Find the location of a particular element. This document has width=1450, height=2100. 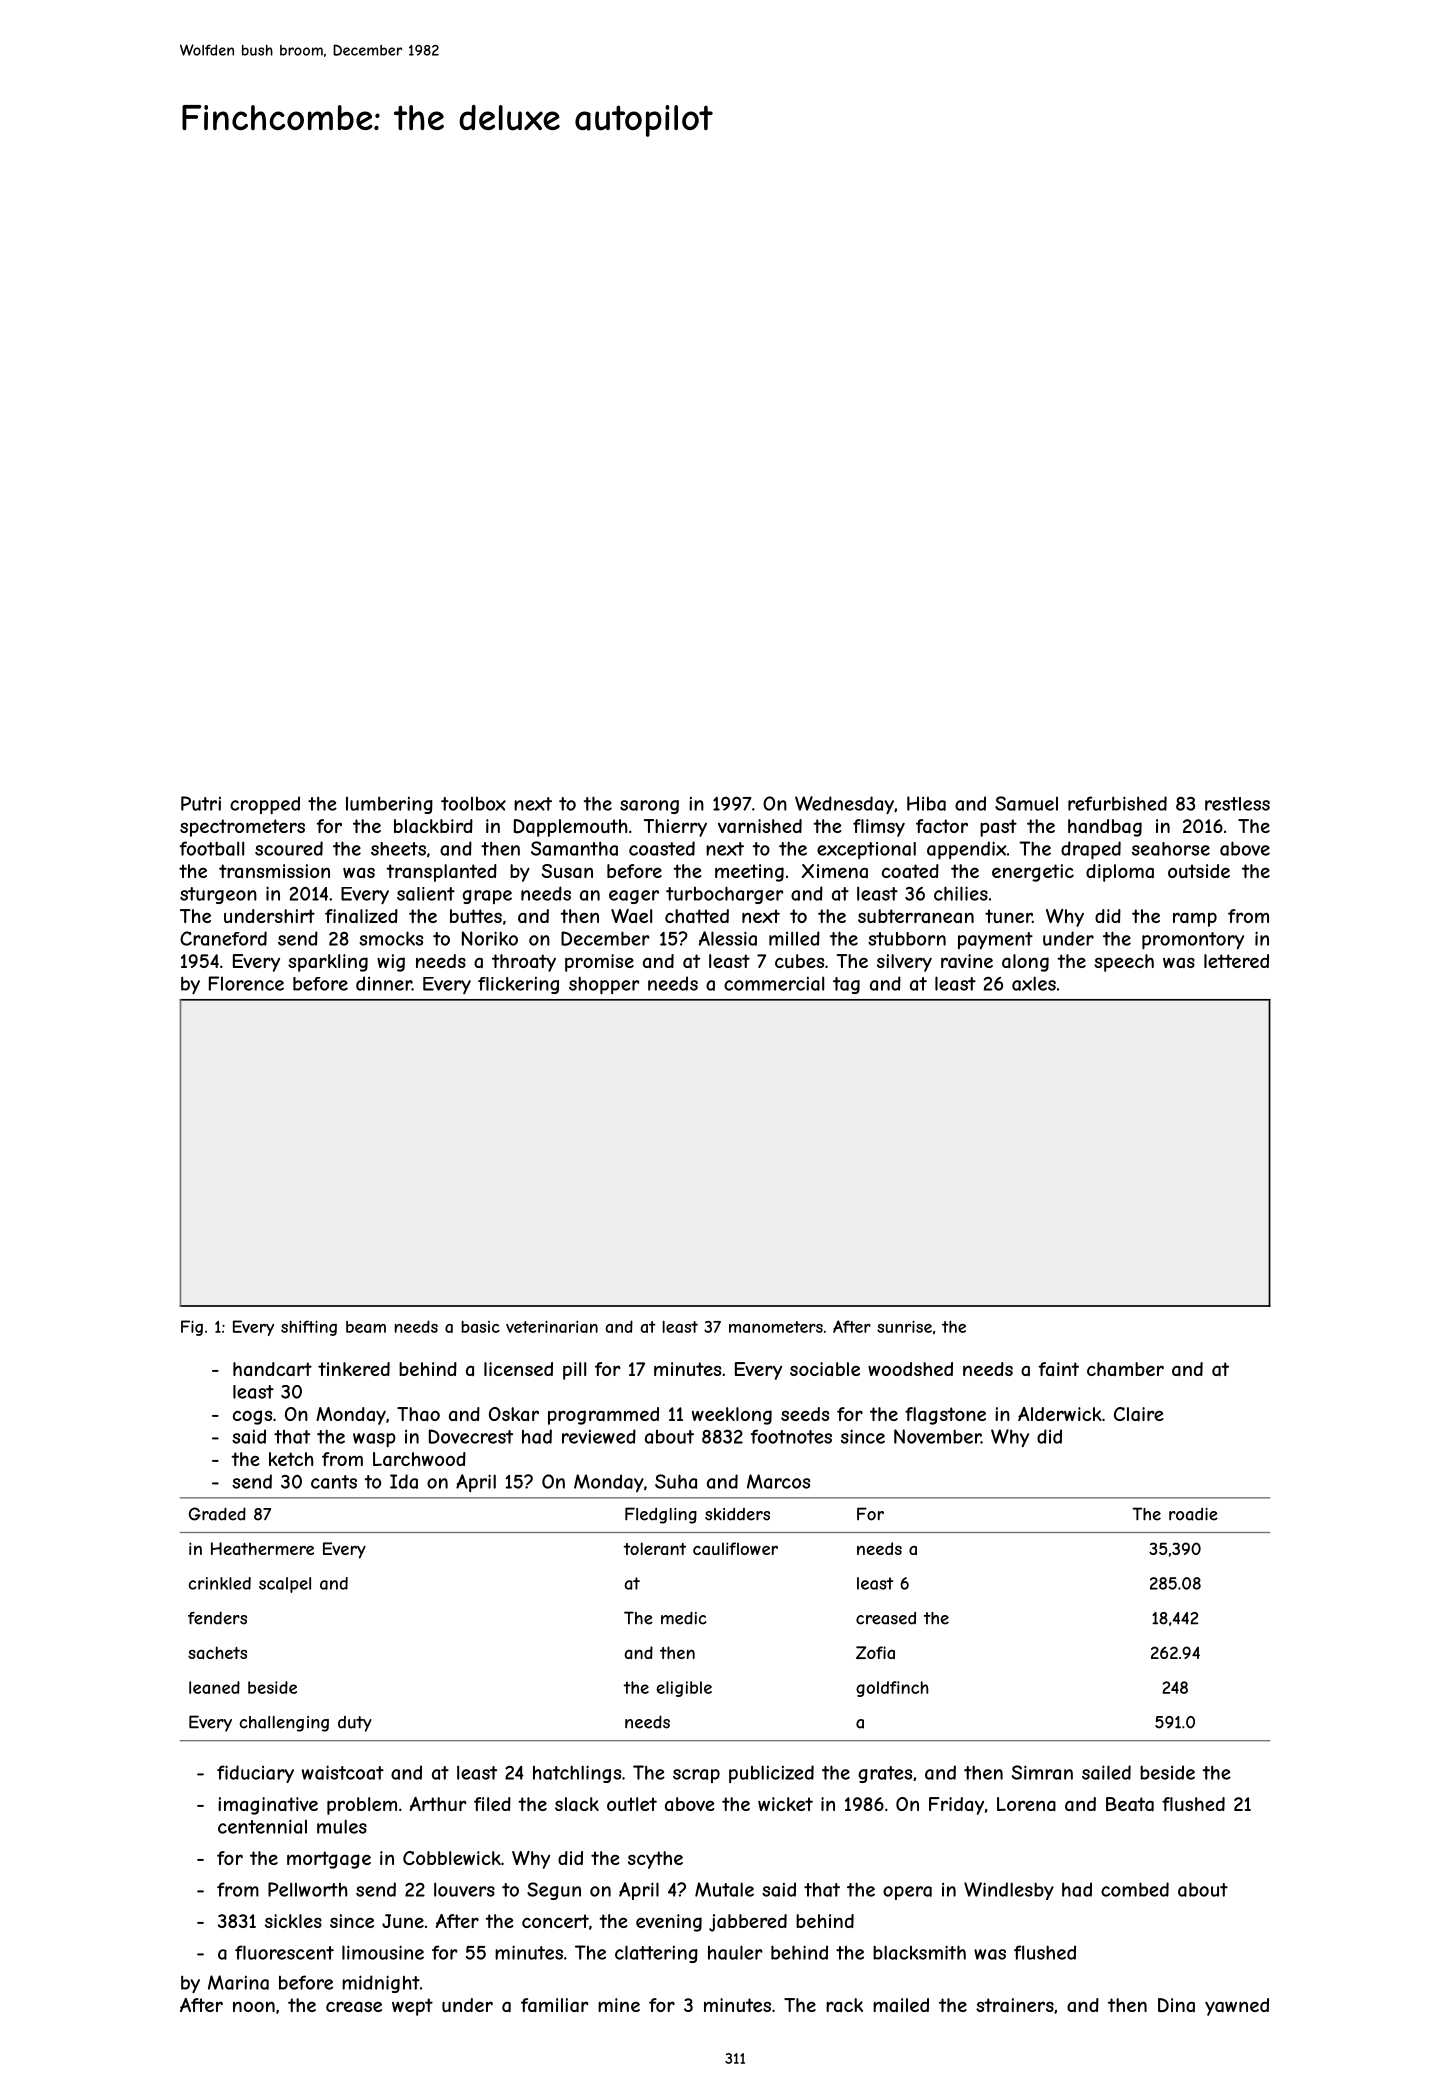

fenders is located at coordinates (217, 1618).
